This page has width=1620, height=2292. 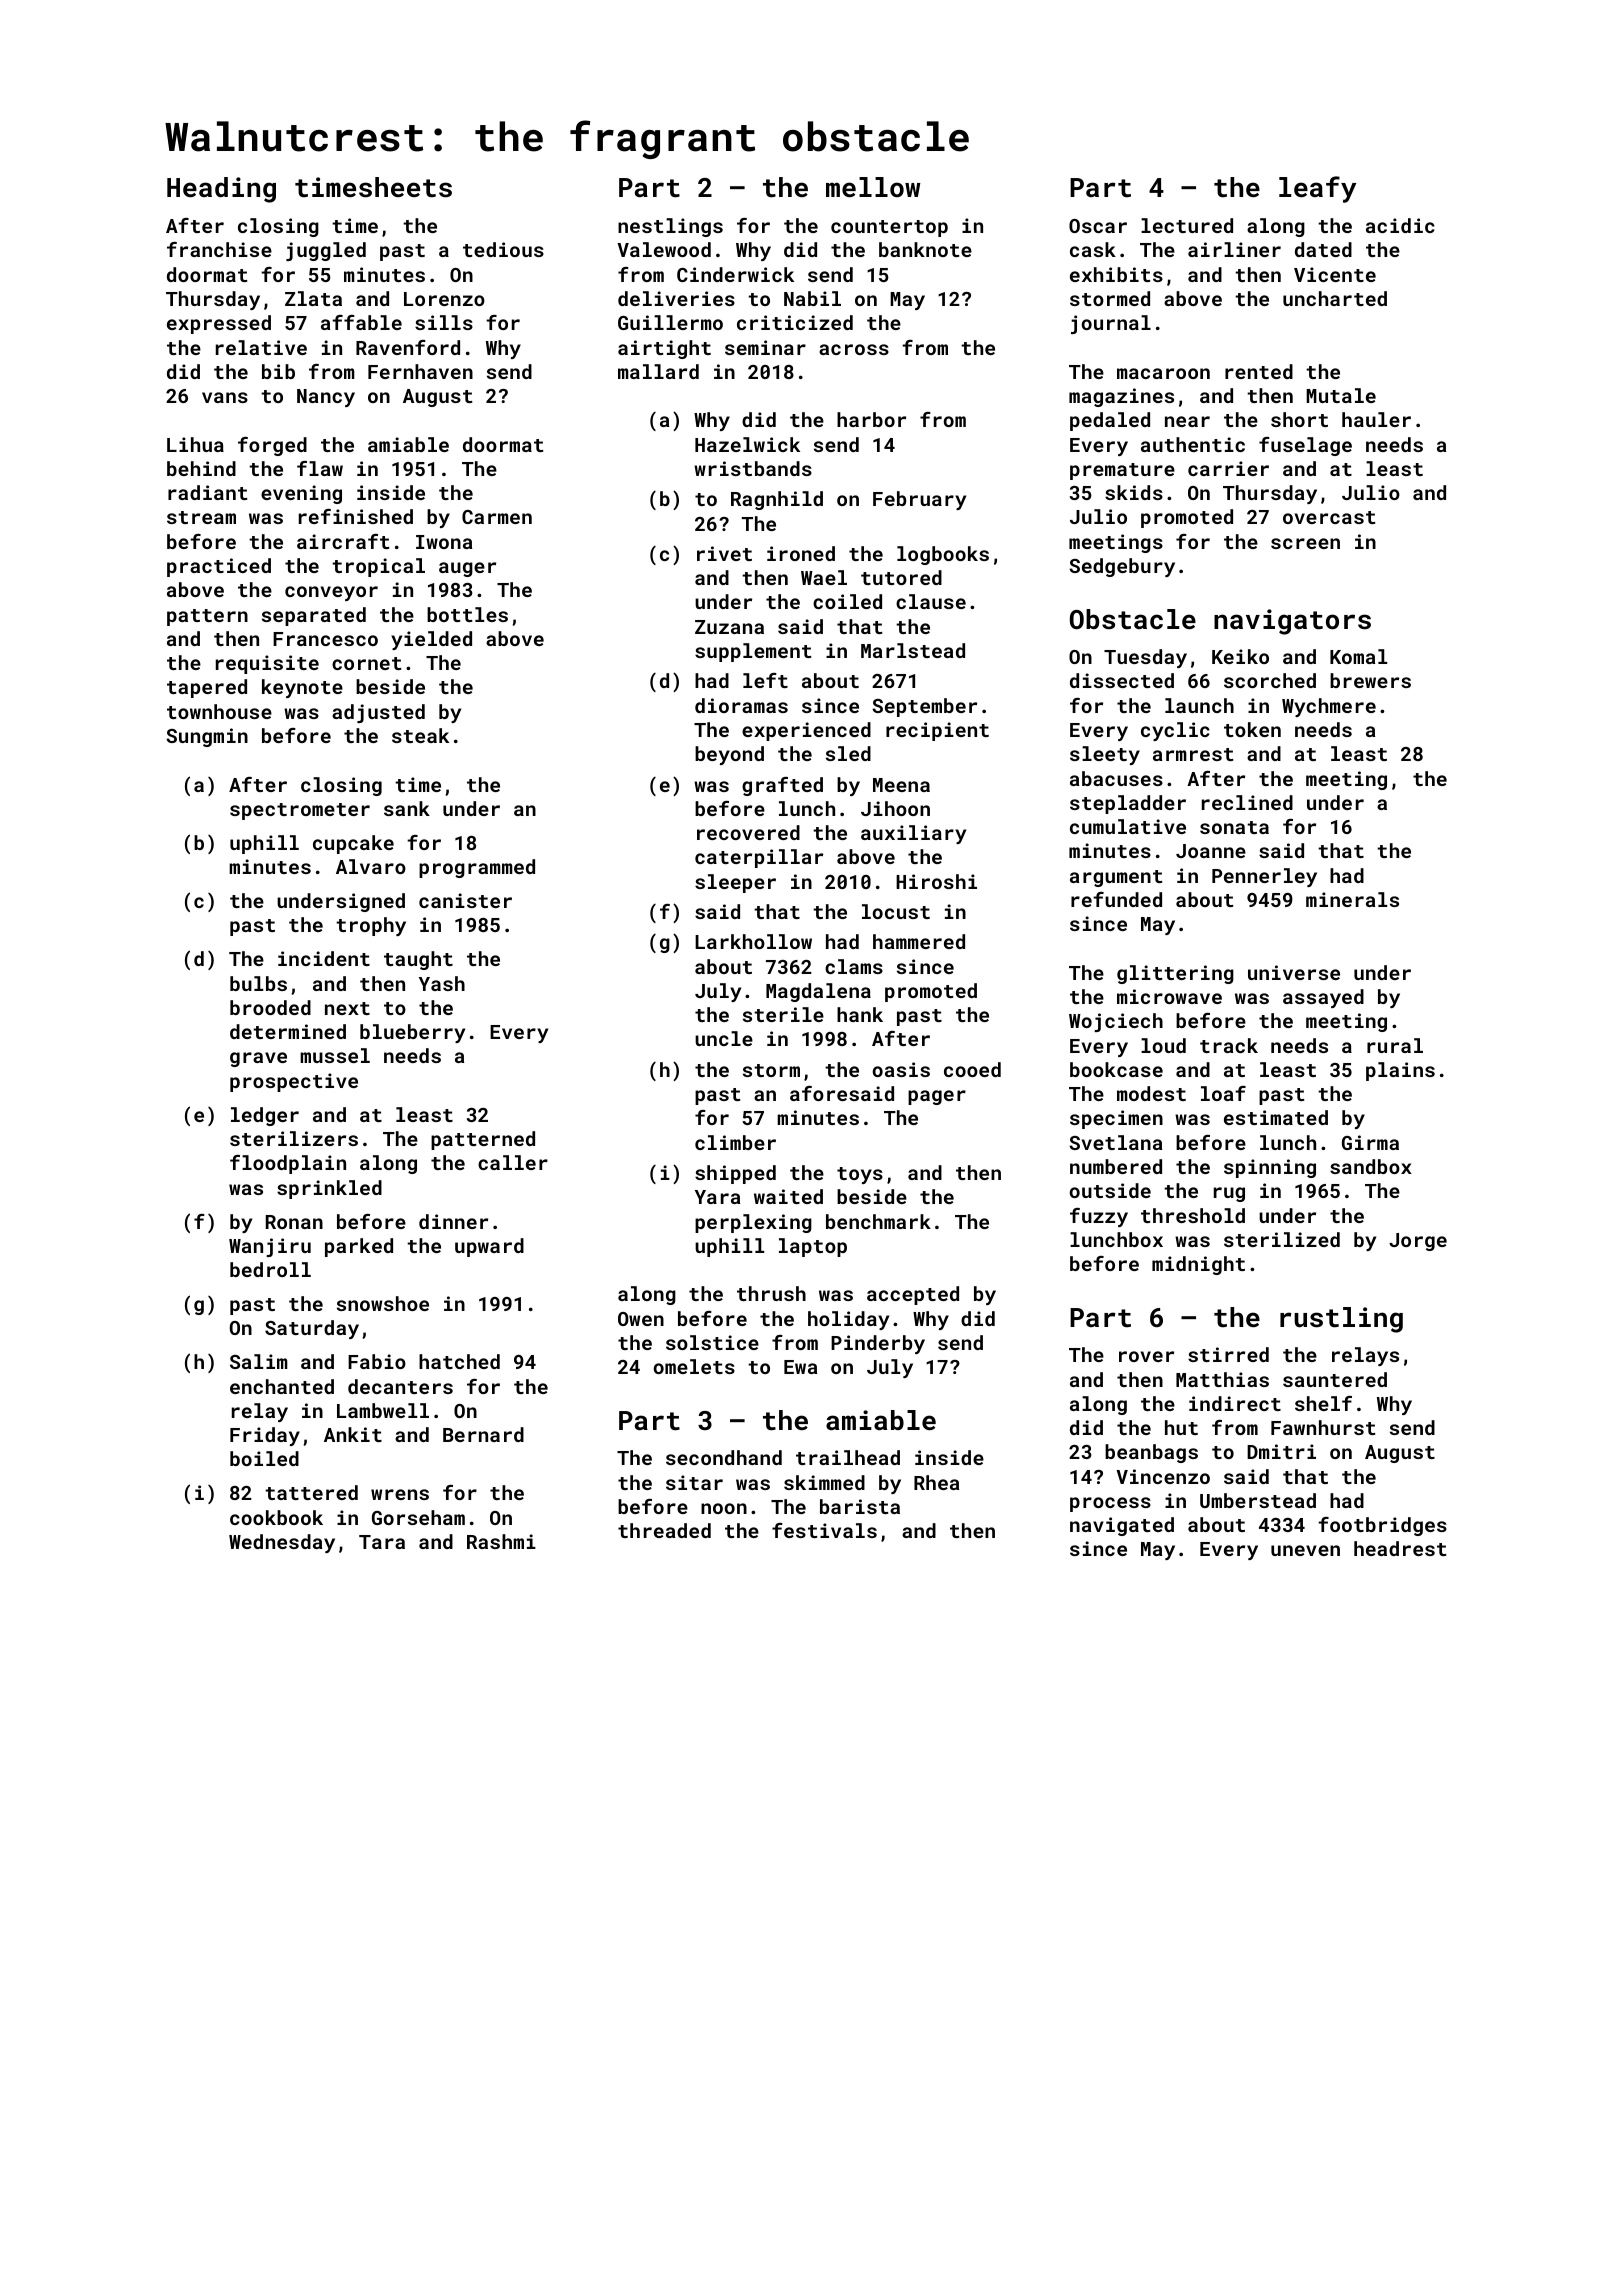 What do you see at coordinates (453, 1221) in the page?
I see `dinner` at bounding box center [453, 1221].
